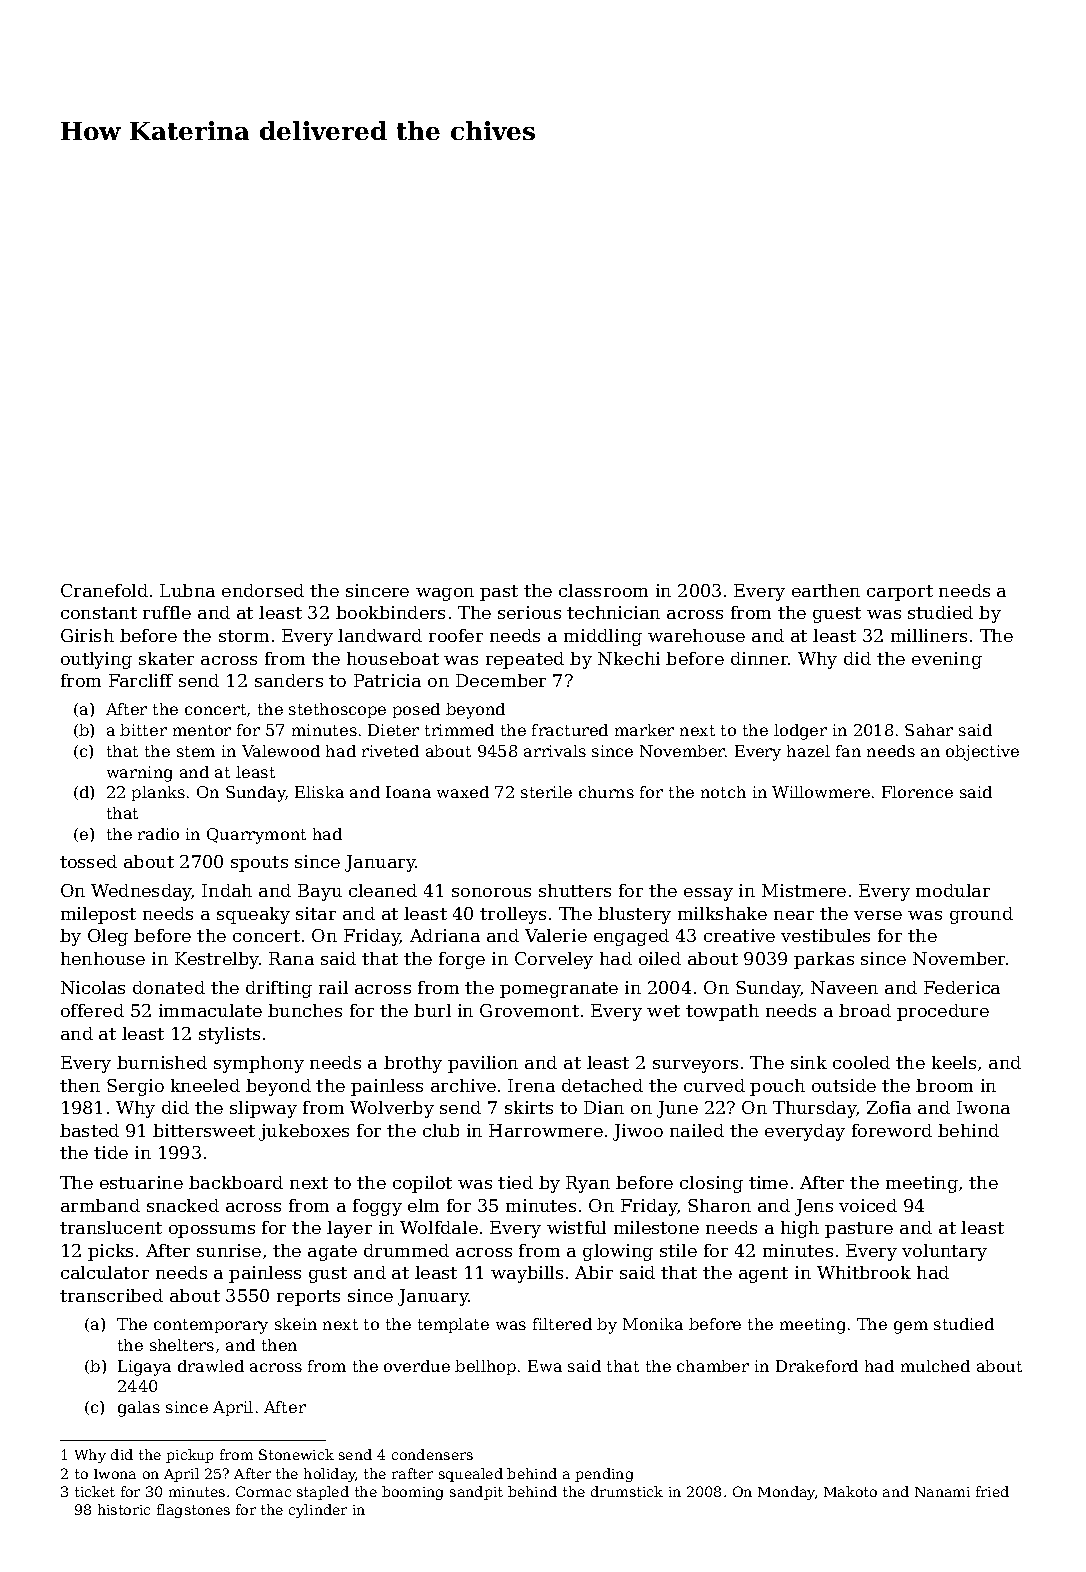 The width and height of the document is (1086, 1572). I want to click on foreword, so click(892, 1130).
